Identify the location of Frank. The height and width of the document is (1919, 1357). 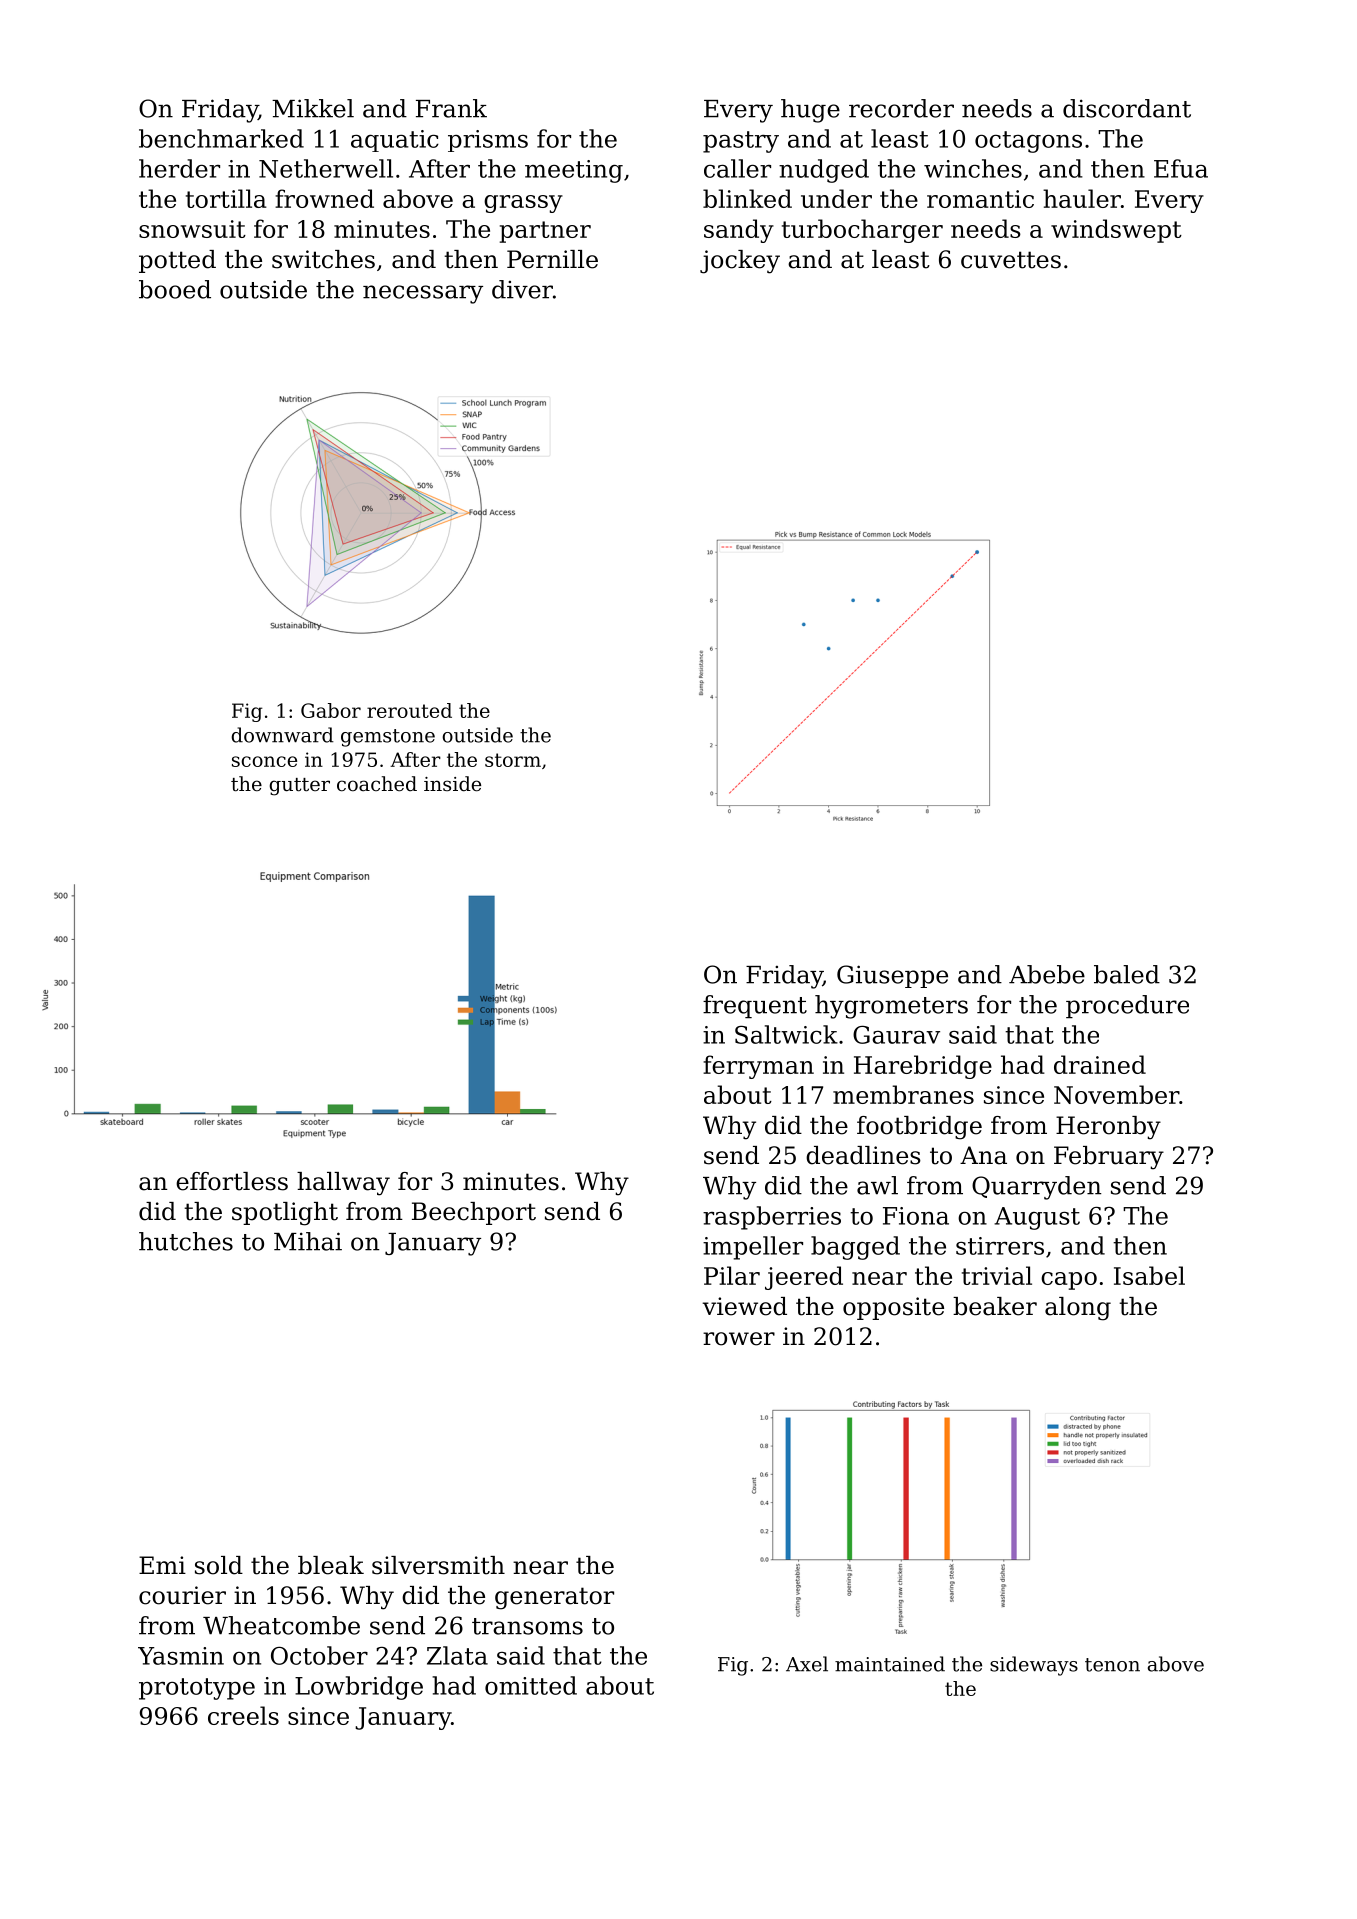
(451, 108).
